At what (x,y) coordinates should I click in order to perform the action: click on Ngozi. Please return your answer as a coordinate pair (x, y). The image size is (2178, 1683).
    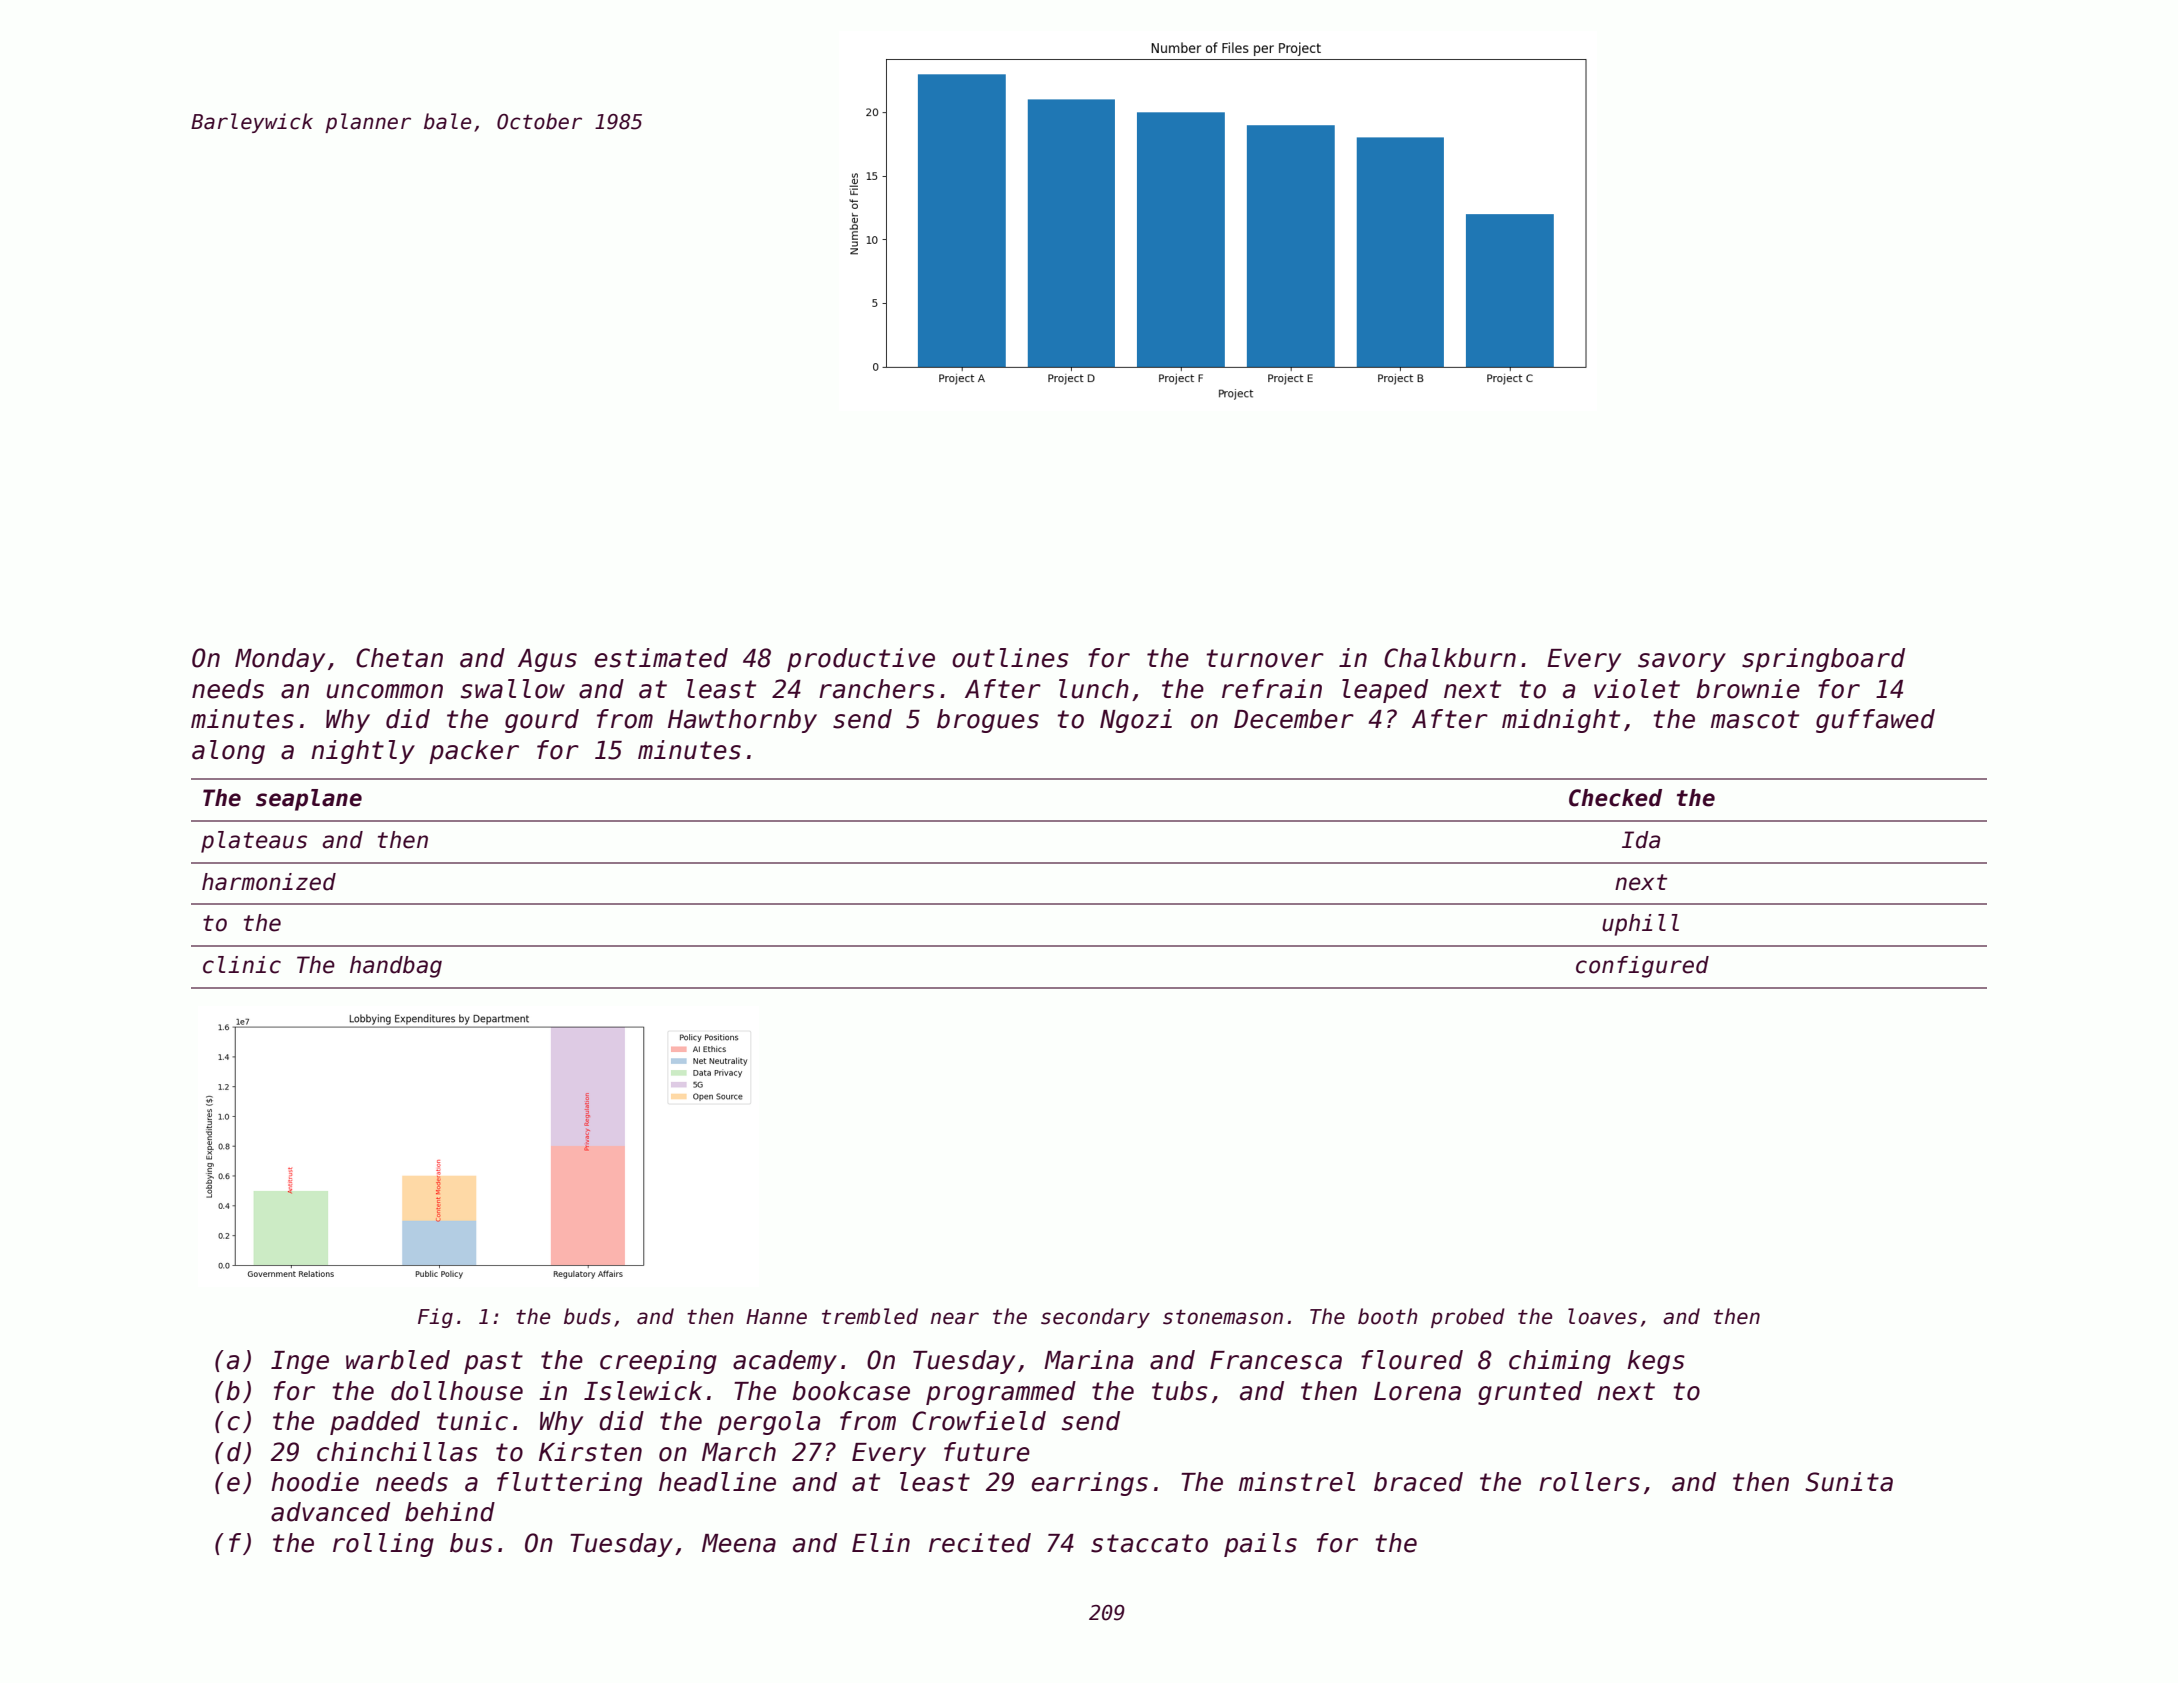
    Looking at the image, I should click on (1136, 721).
